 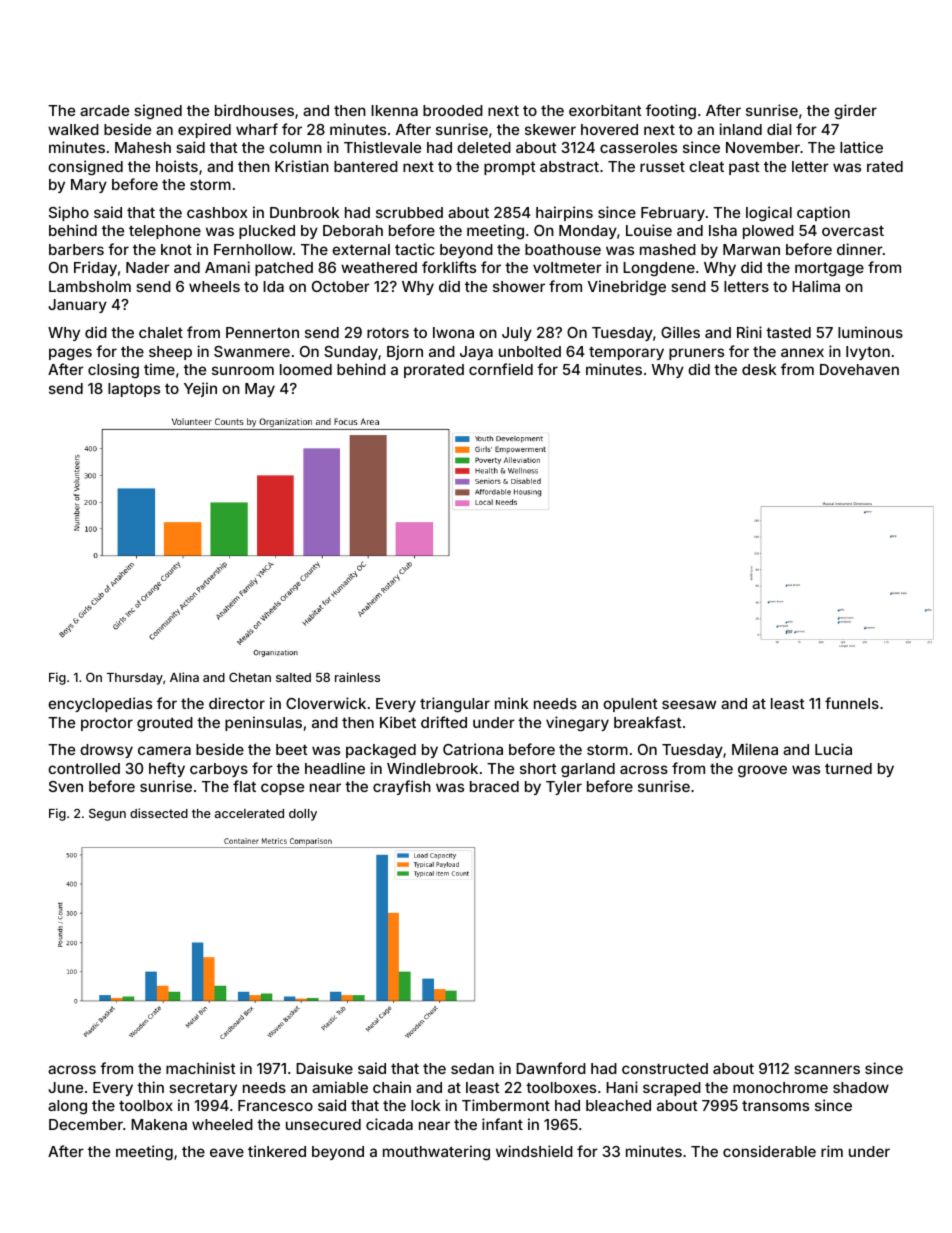 I want to click on tasted, so click(x=788, y=332).
